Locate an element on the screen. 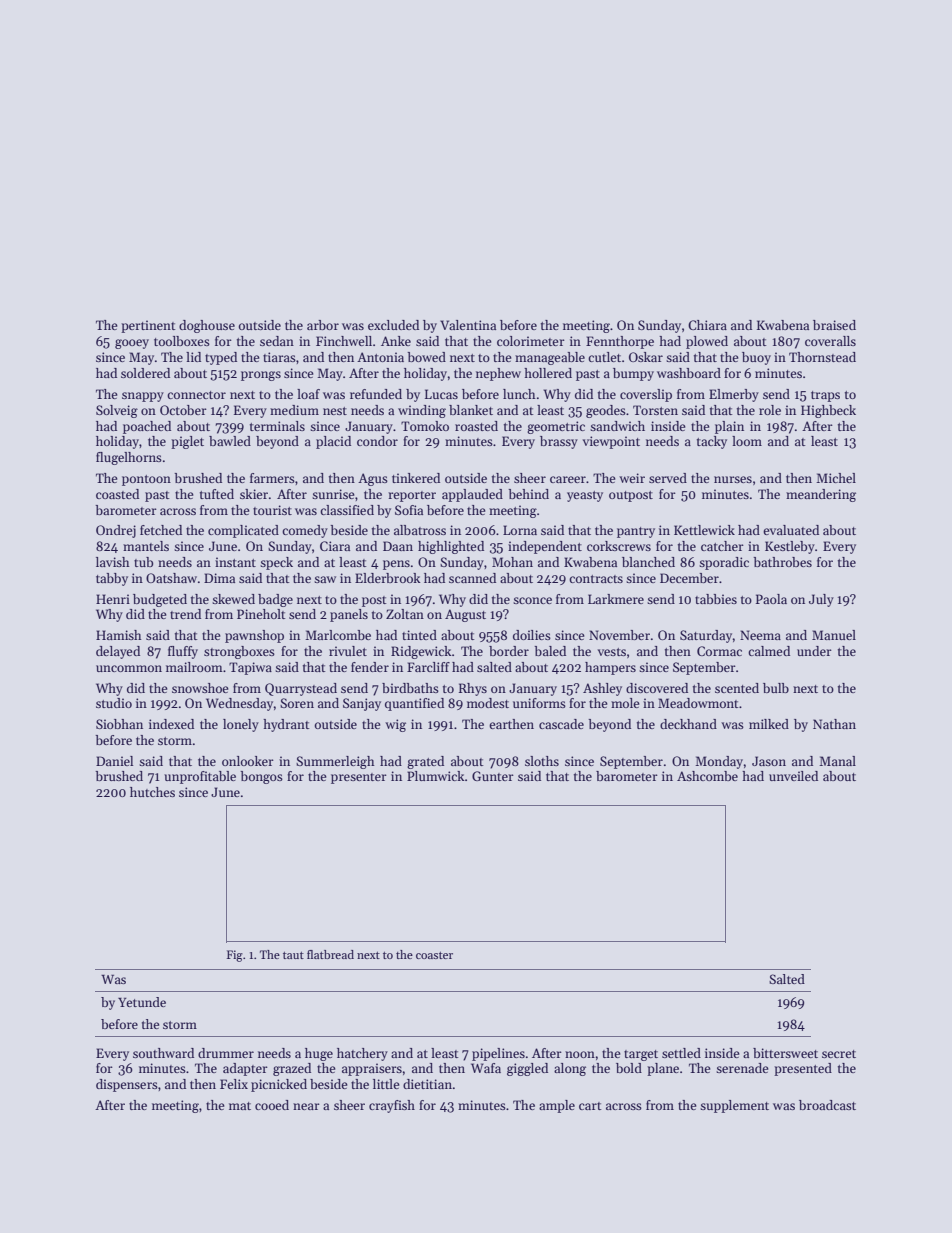 This screenshot has width=952, height=1233. braised is located at coordinates (834, 325).
